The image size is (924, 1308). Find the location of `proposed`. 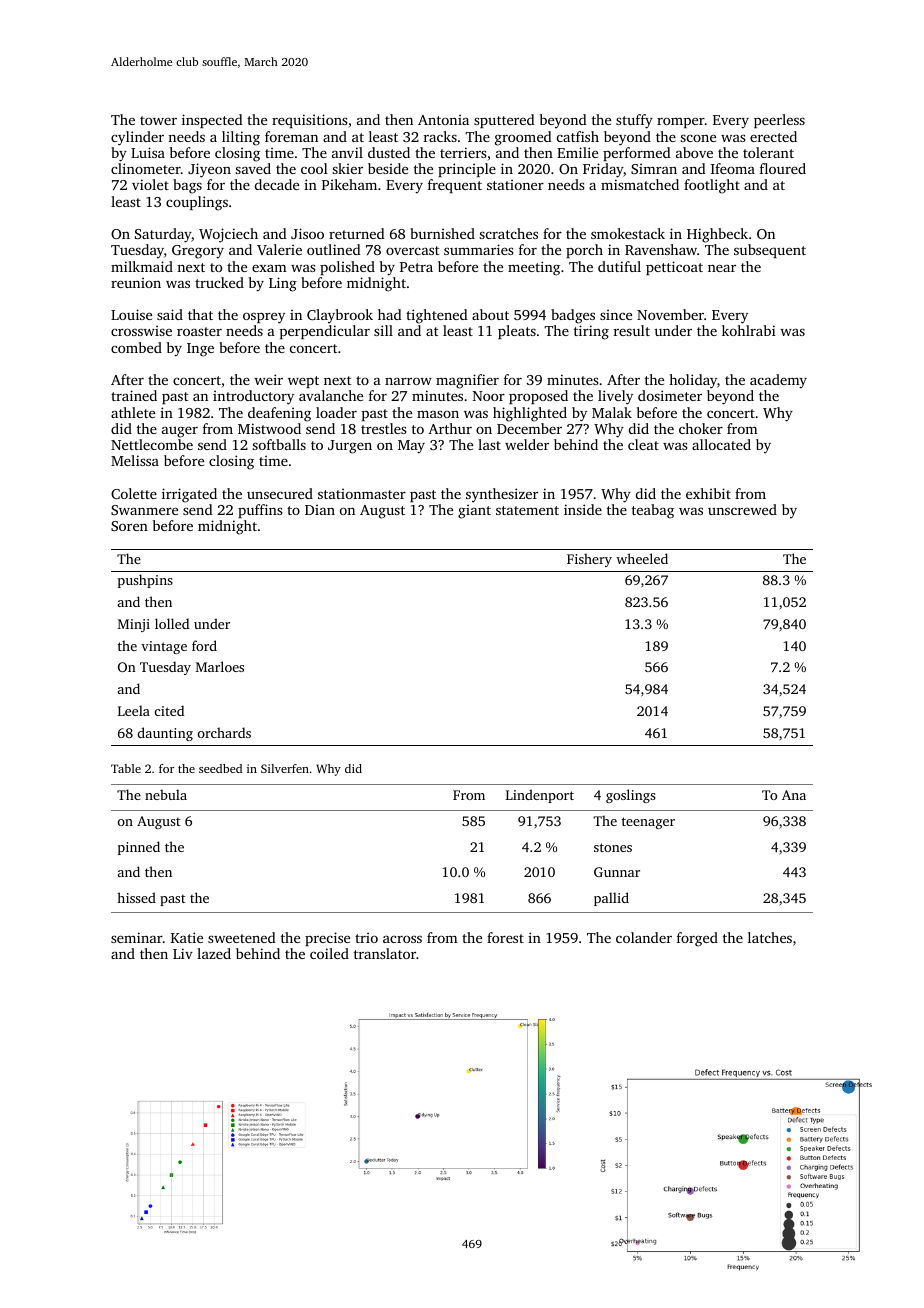

proposed is located at coordinates (538, 397).
